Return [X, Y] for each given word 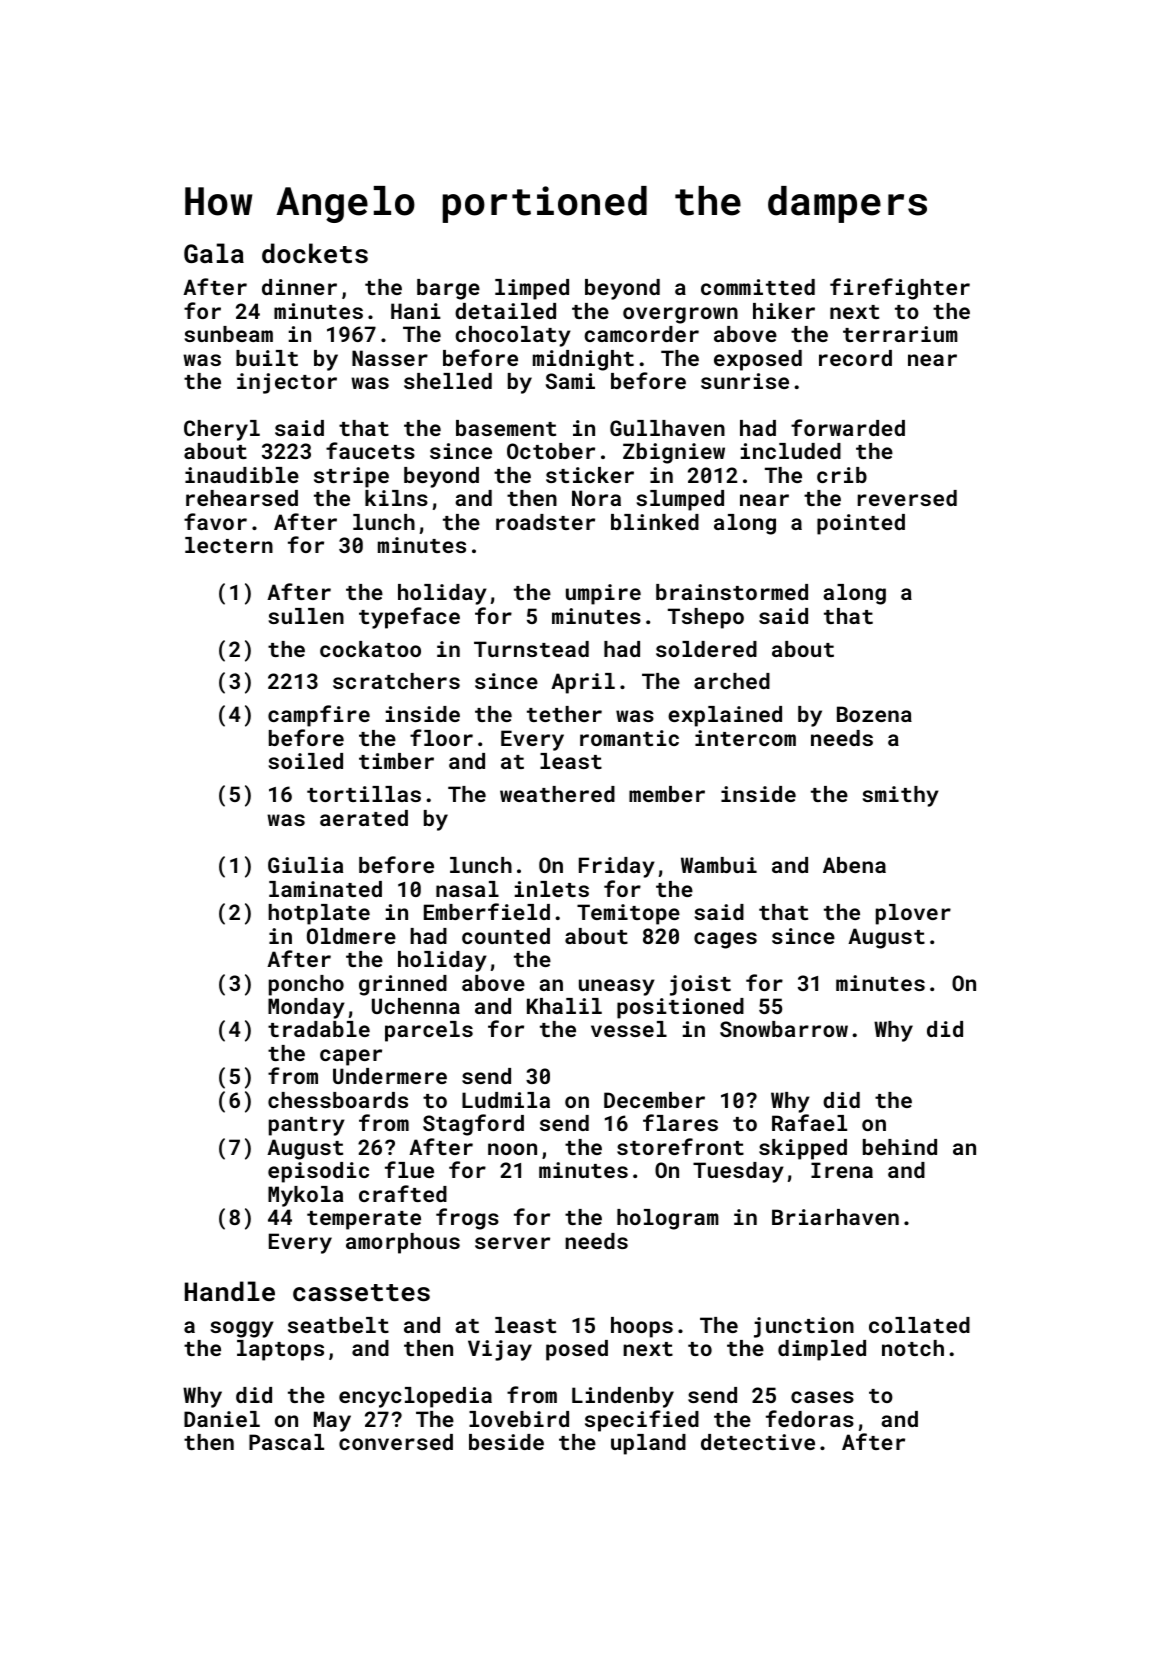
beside [506, 1442]
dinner [299, 287]
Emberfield [487, 911]
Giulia [305, 865]
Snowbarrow [784, 1029]
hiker [784, 311]
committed [758, 287]
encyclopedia [415, 1397]
